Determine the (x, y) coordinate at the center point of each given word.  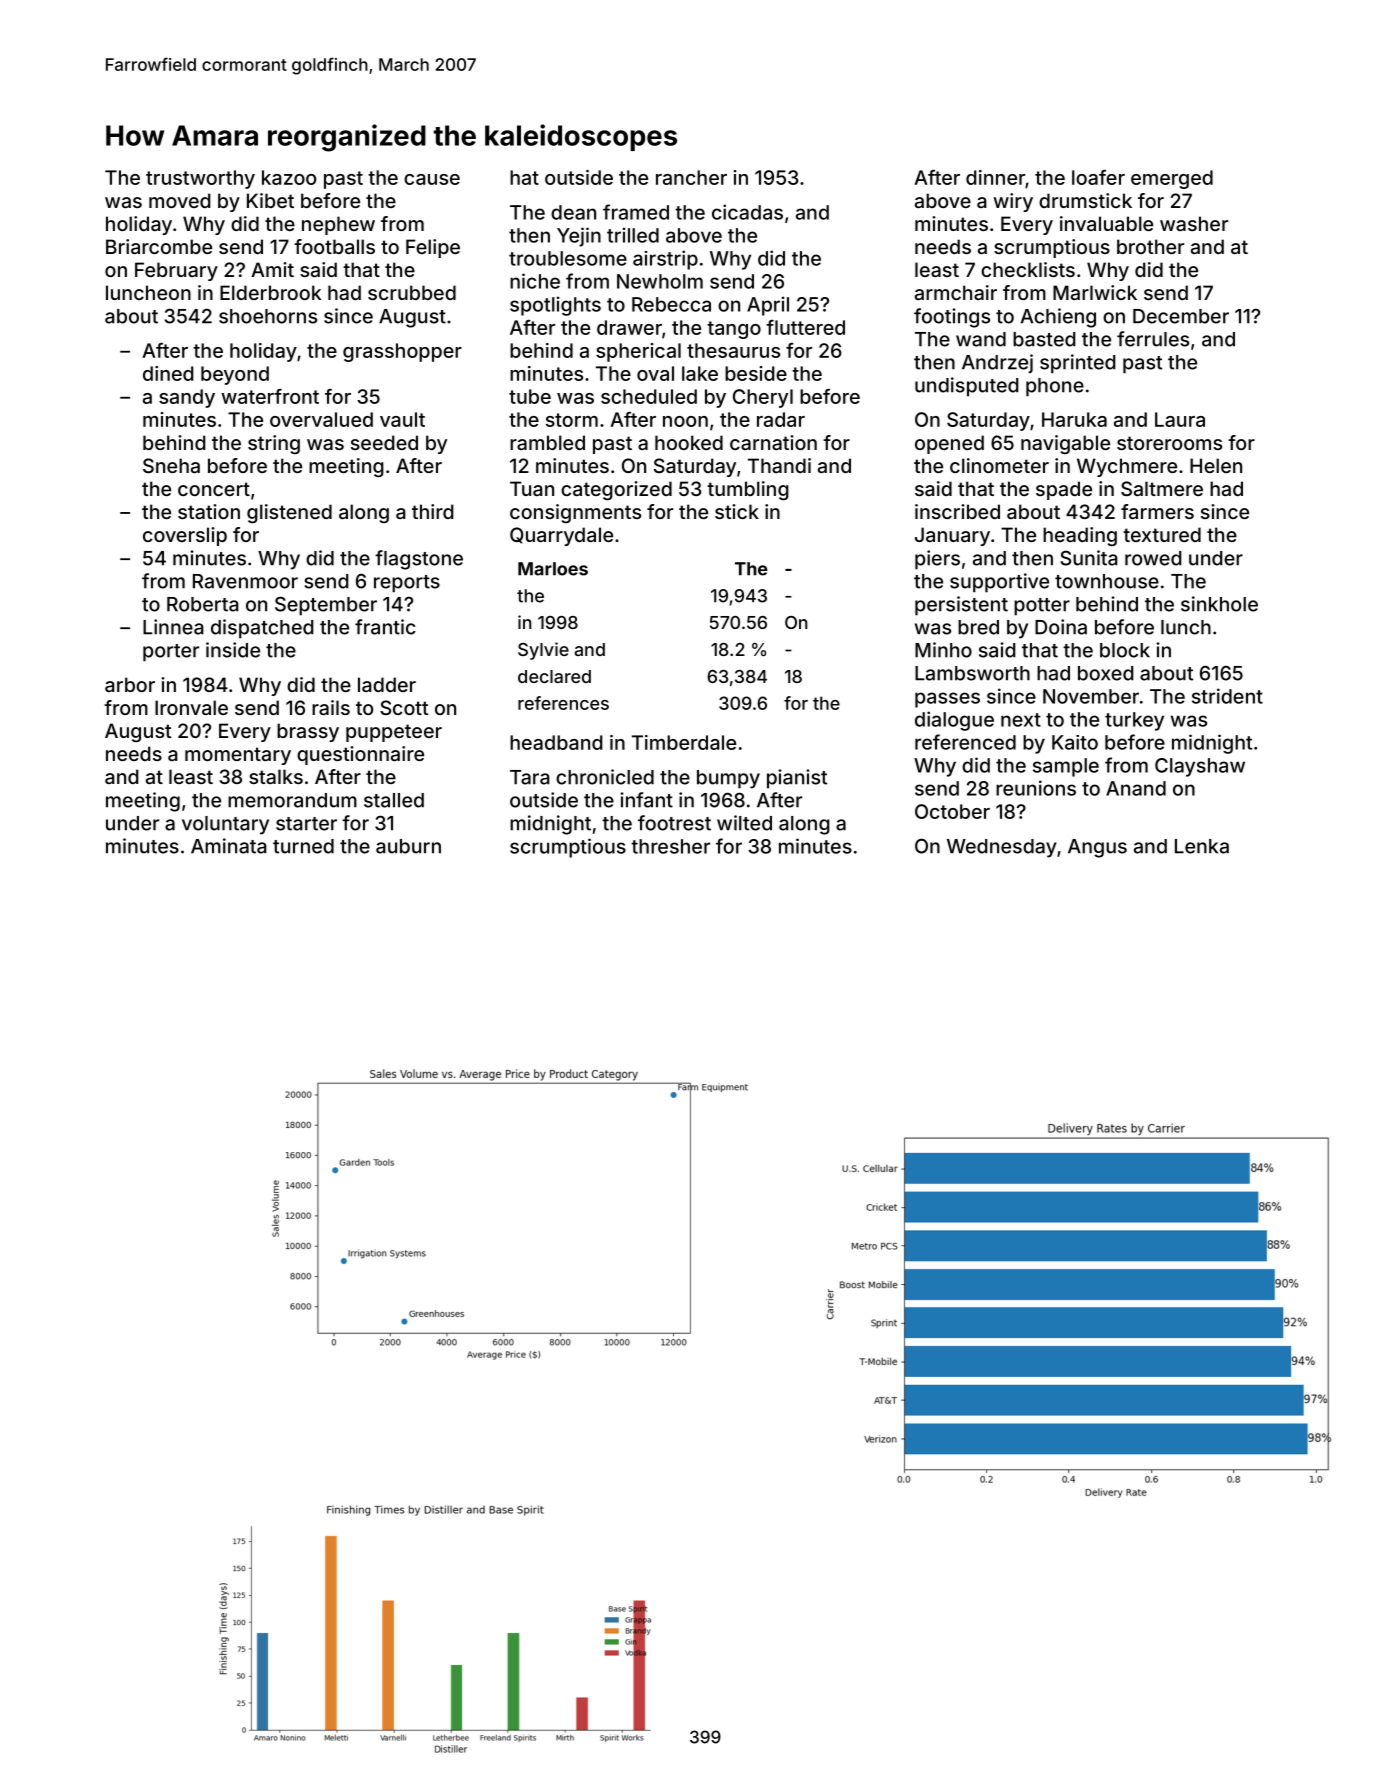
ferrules (1153, 339)
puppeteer (394, 733)
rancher (691, 177)
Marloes (553, 569)
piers (937, 560)
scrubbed (412, 292)
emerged (1172, 179)
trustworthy (200, 179)
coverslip (185, 536)
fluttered (805, 327)
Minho (943, 650)
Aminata (229, 846)
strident (1227, 696)
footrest (674, 823)
